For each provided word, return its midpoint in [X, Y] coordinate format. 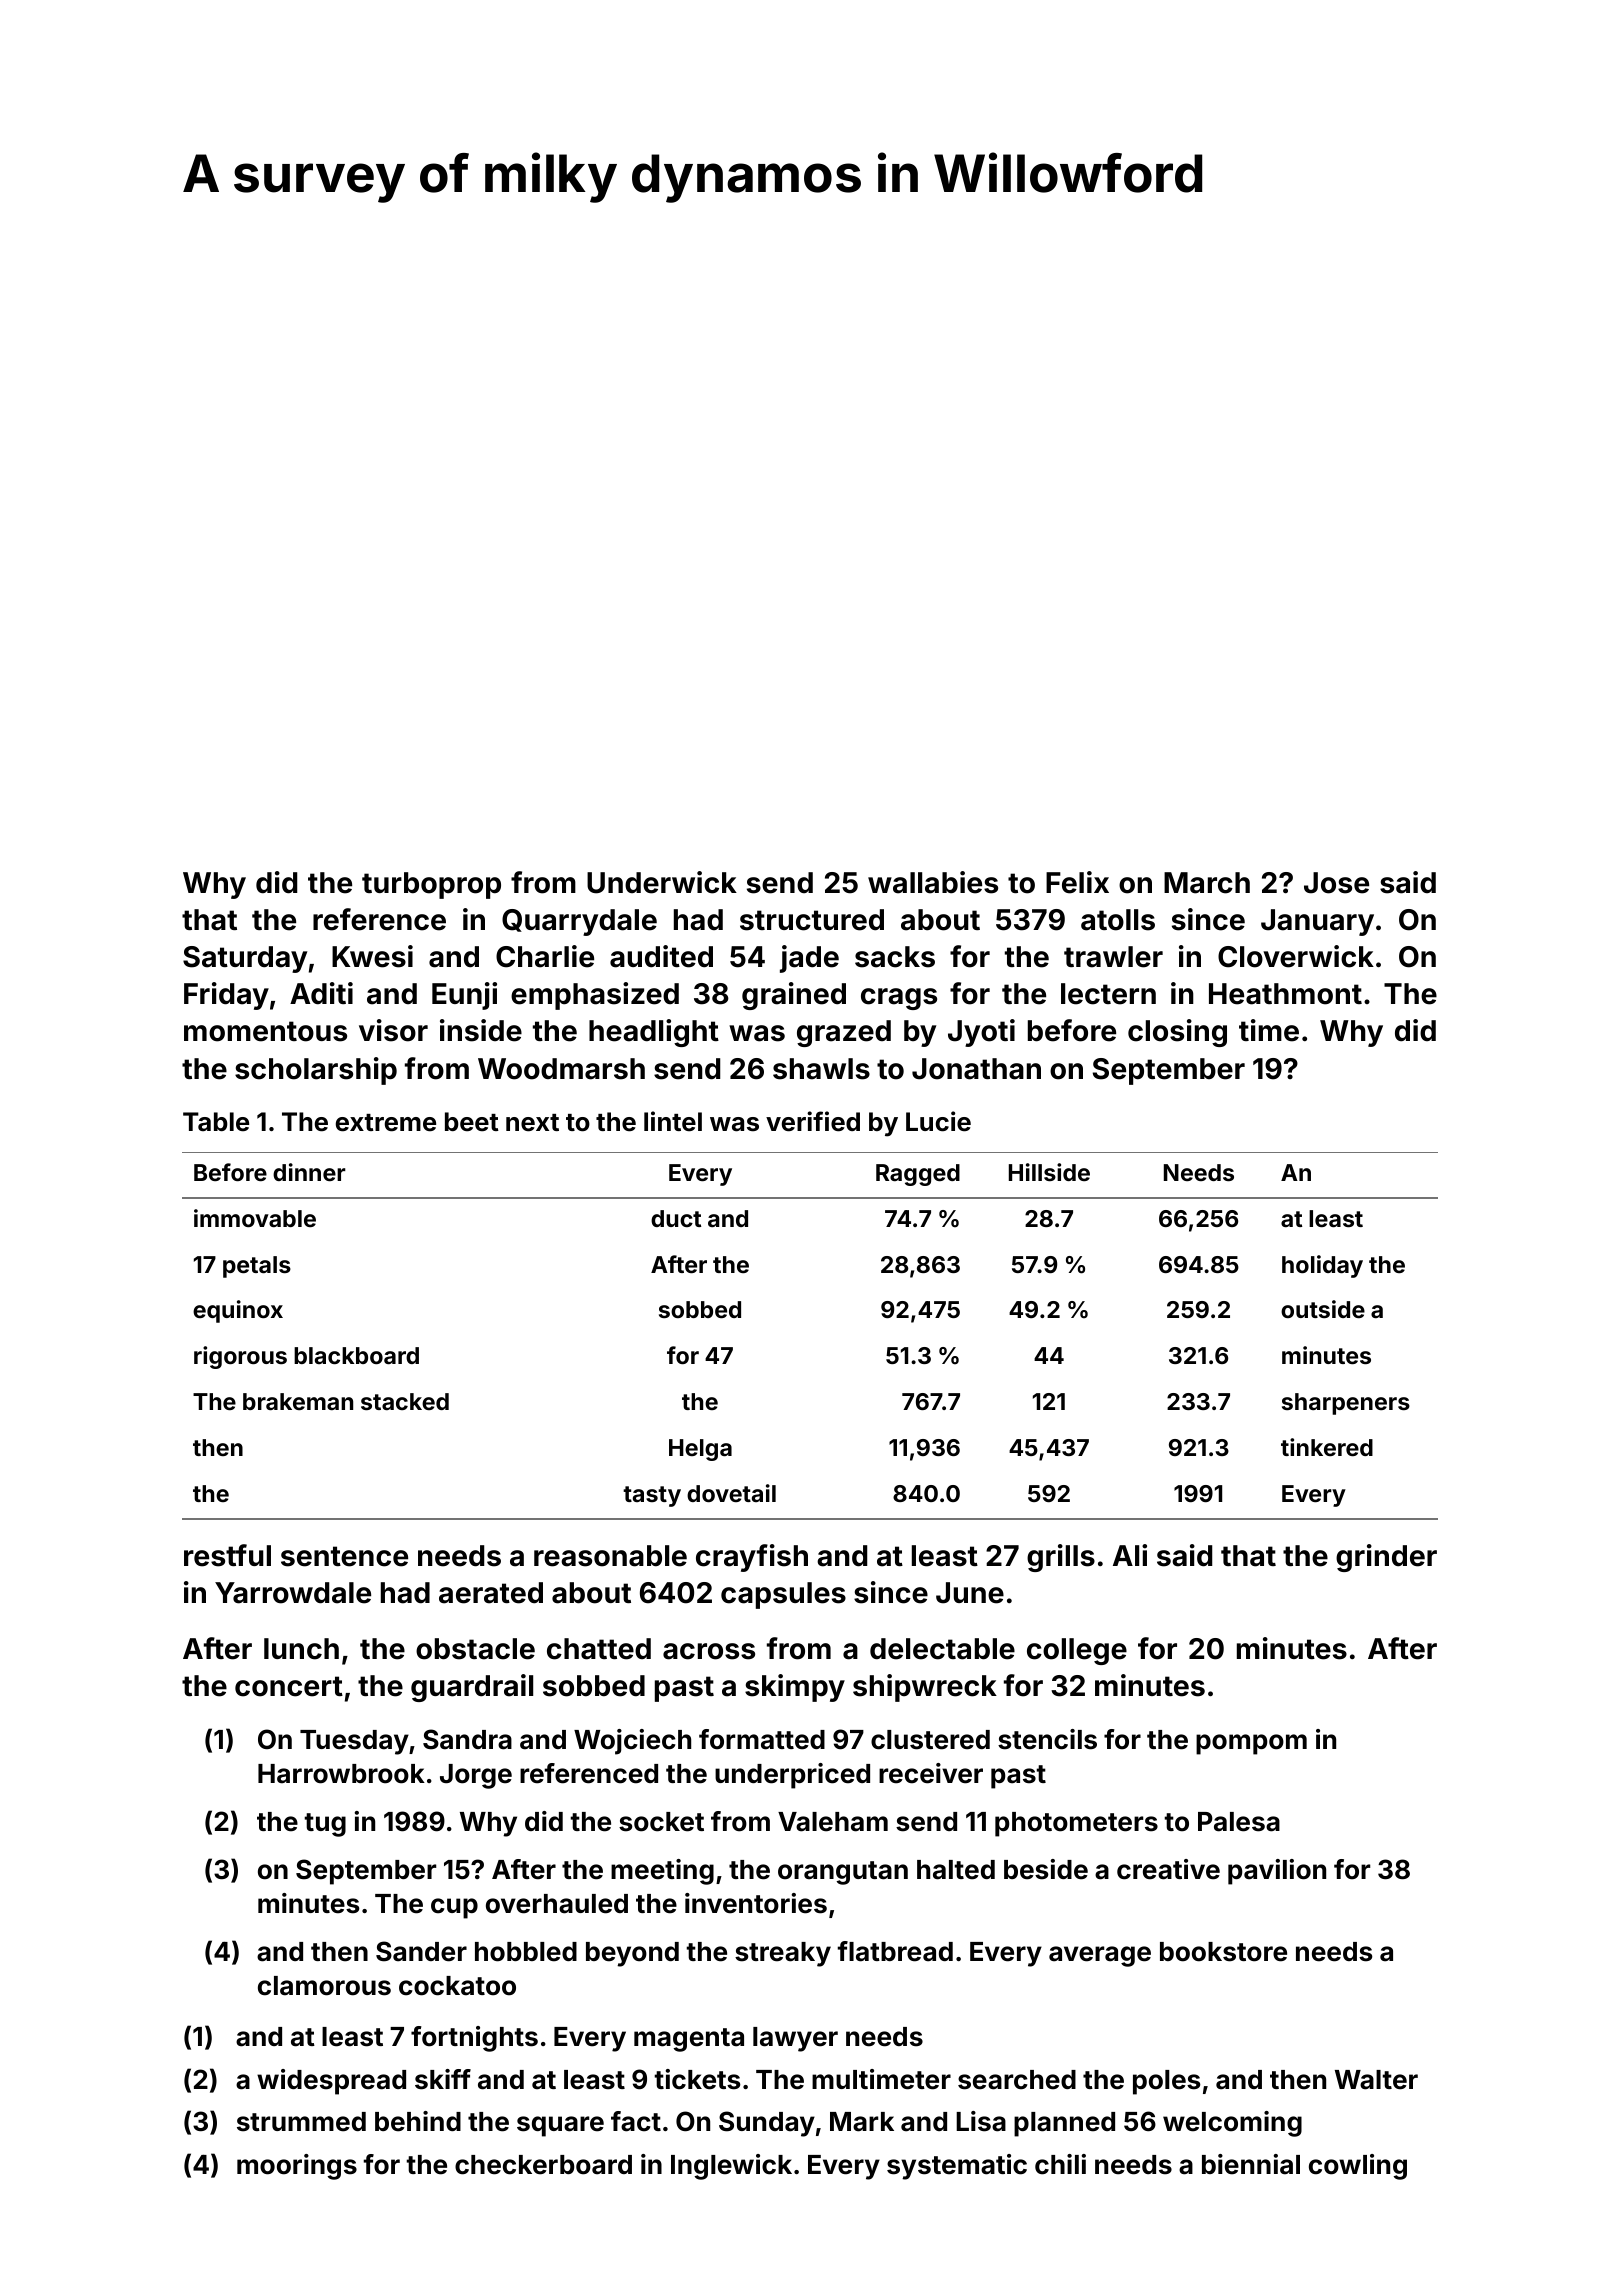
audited [661, 956]
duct [676, 1218]
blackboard [356, 1355]
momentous [265, 1031]
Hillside [1049, 1172]
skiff [443, 2079]
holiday [1322, 1266]
